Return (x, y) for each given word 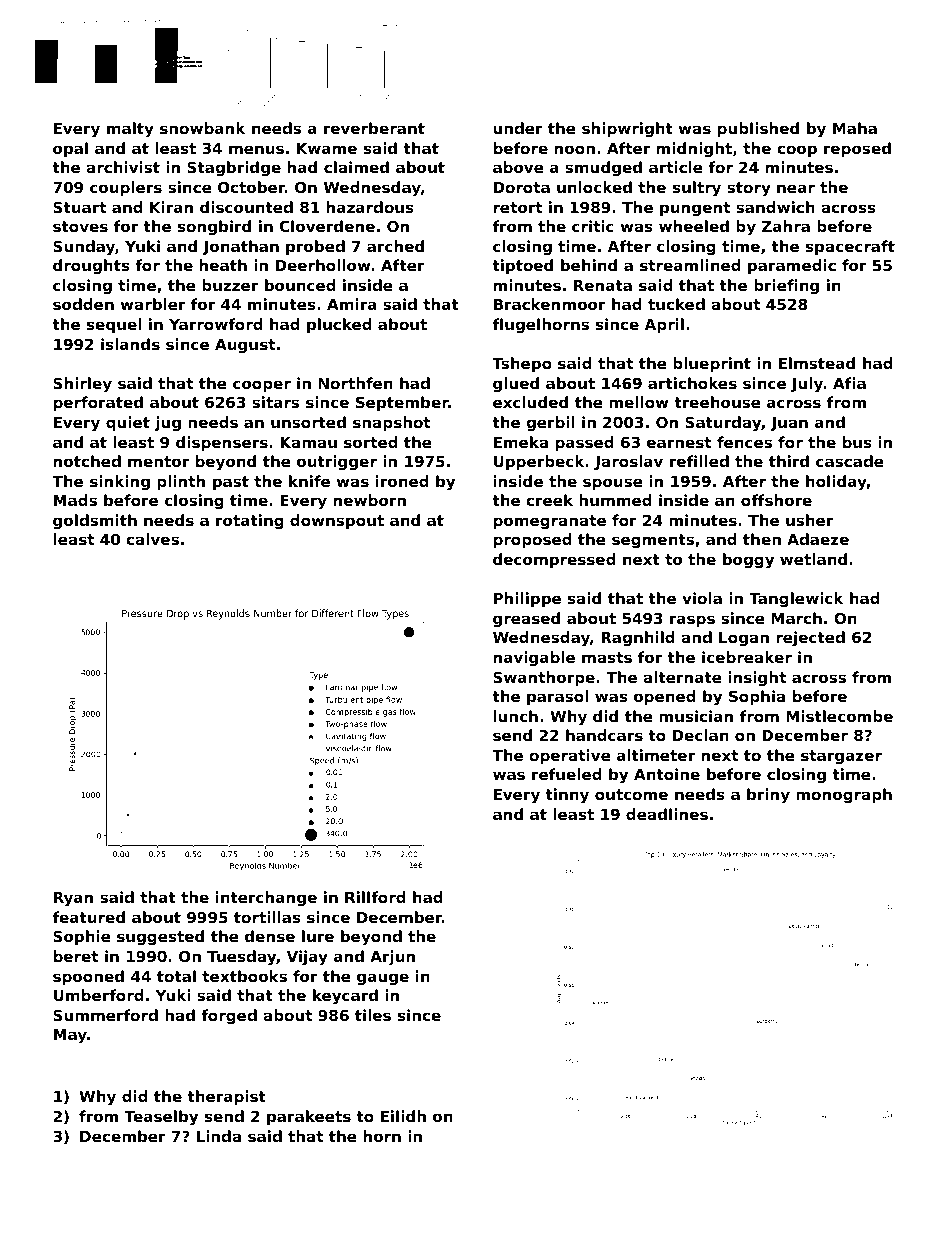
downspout (337, 521)
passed (585, 443)
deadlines (667, 814)
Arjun (392, 958)
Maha (855, 128)
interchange (266, 898)
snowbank (202, 128)
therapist (226, 1097)
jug (167, 424)
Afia (849, 383)
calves (152, 539)
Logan (744, 639)
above (518, 167)
